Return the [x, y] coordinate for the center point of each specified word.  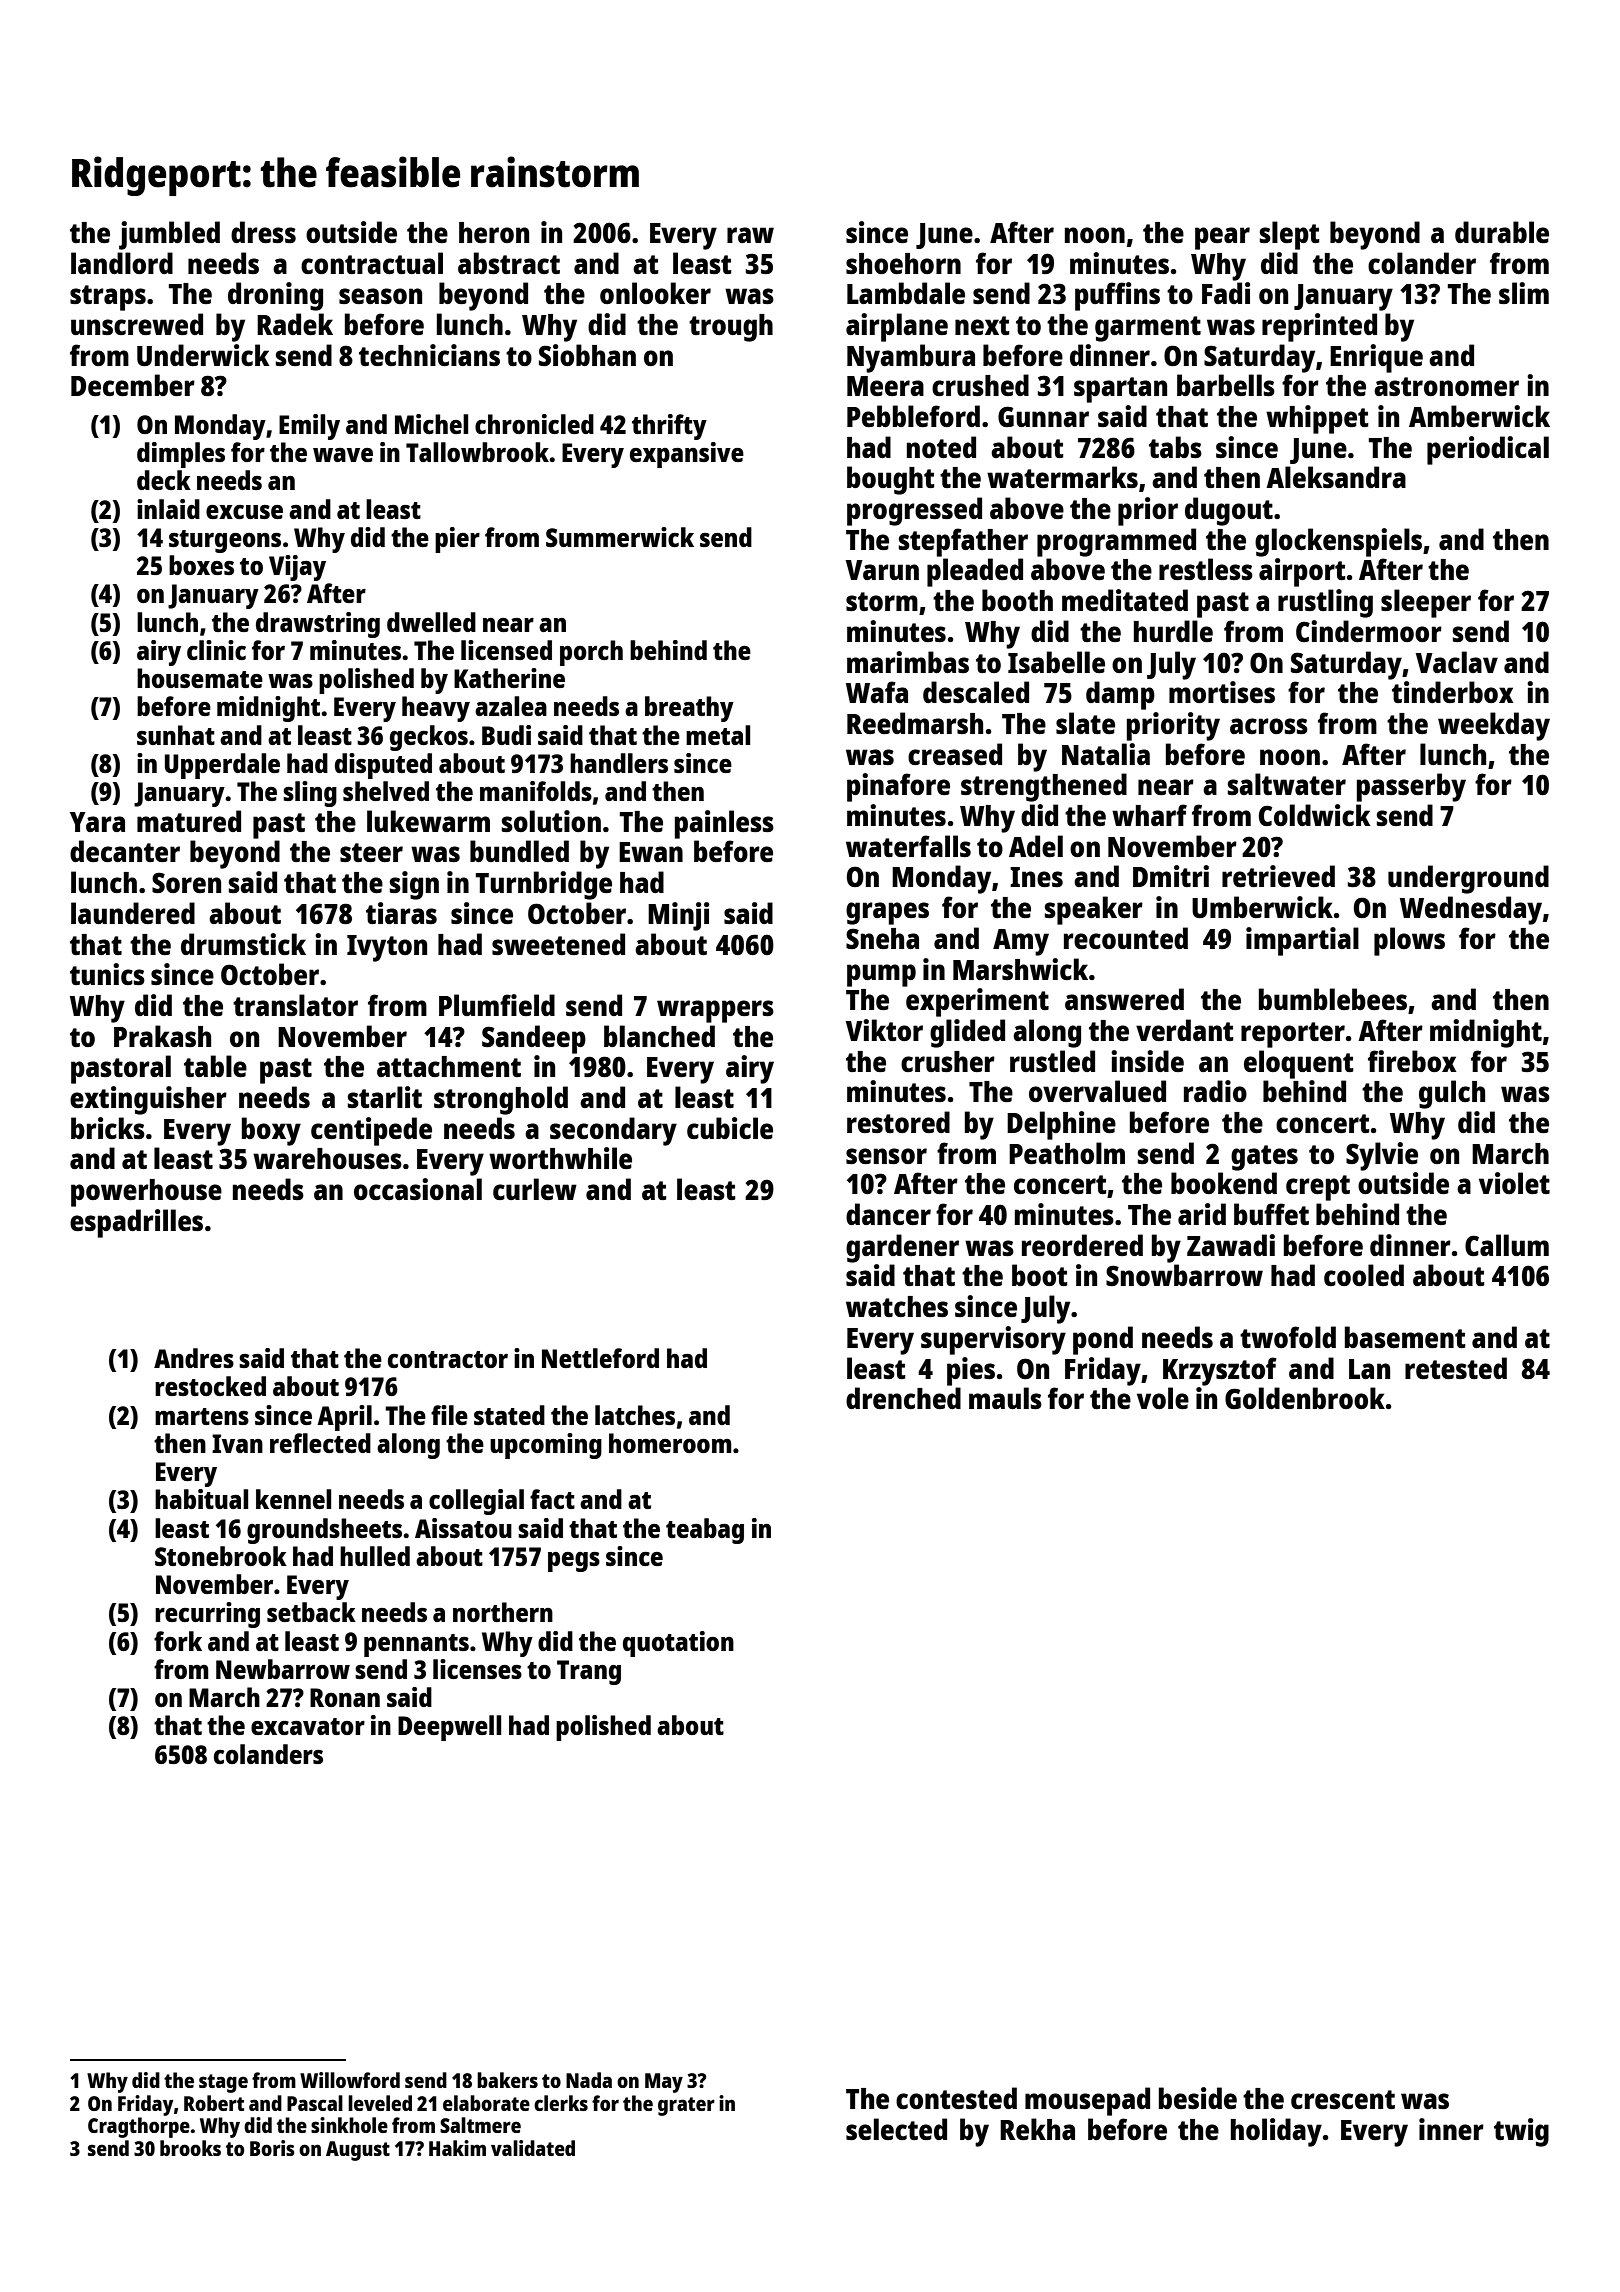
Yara [97, 822]
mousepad [1087, 2101]
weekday [1494, 726]
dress [263, 232]
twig [1521, 2132]
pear [1222, 238]
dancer [888, 1214]
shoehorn [903, 263]
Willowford [350, 2080]
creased [955, 754]
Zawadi [1231, 1245]
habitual [201, 1499]
